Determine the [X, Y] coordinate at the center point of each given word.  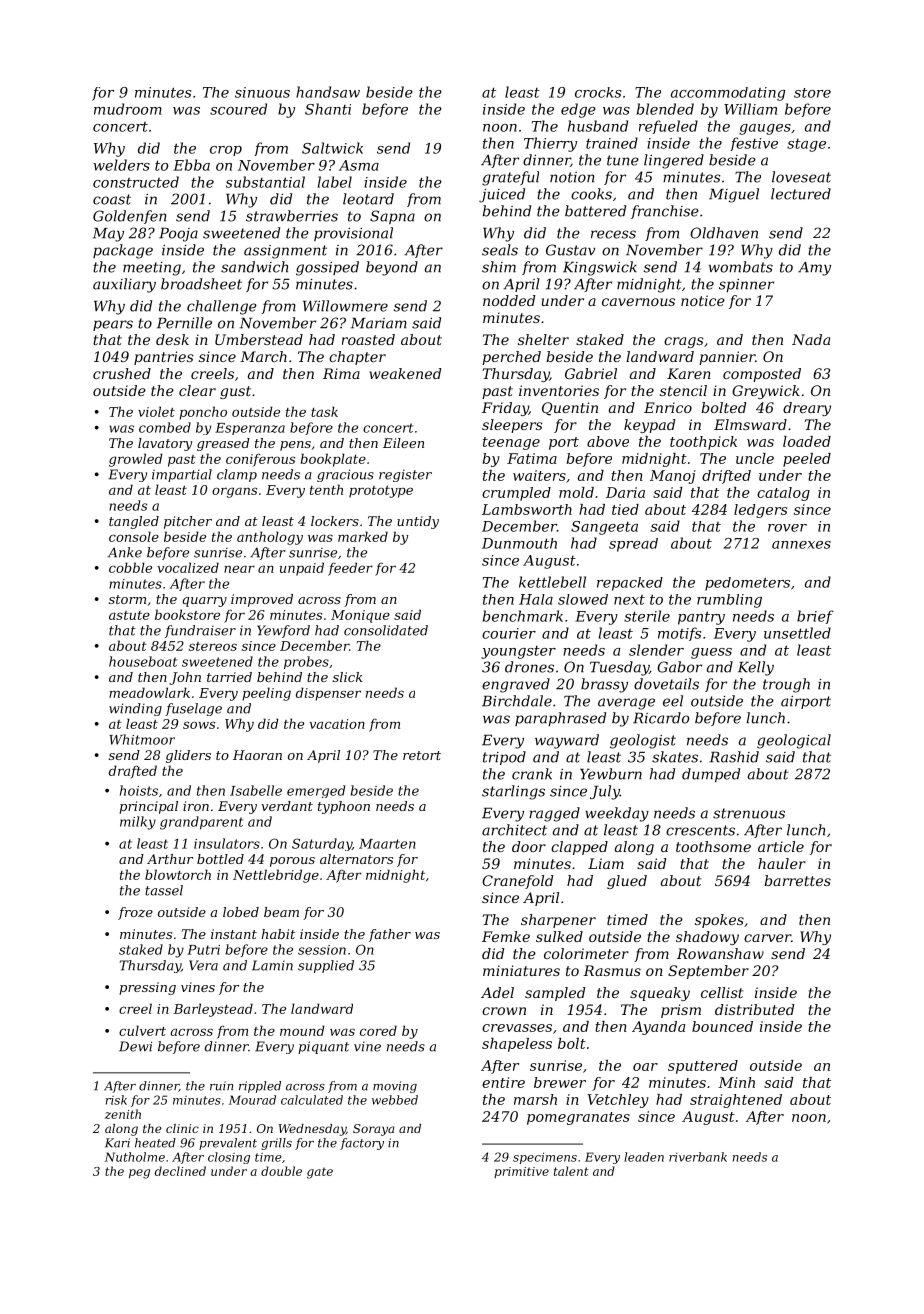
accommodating [728, 94]
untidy [418, 522]
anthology [270, 538]
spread [633, 545]
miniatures [521, 970]
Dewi [135, 1046]
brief [815, 617]
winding [135, 709]
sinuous [262, 92]
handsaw [328, 92]
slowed [583, 599]
